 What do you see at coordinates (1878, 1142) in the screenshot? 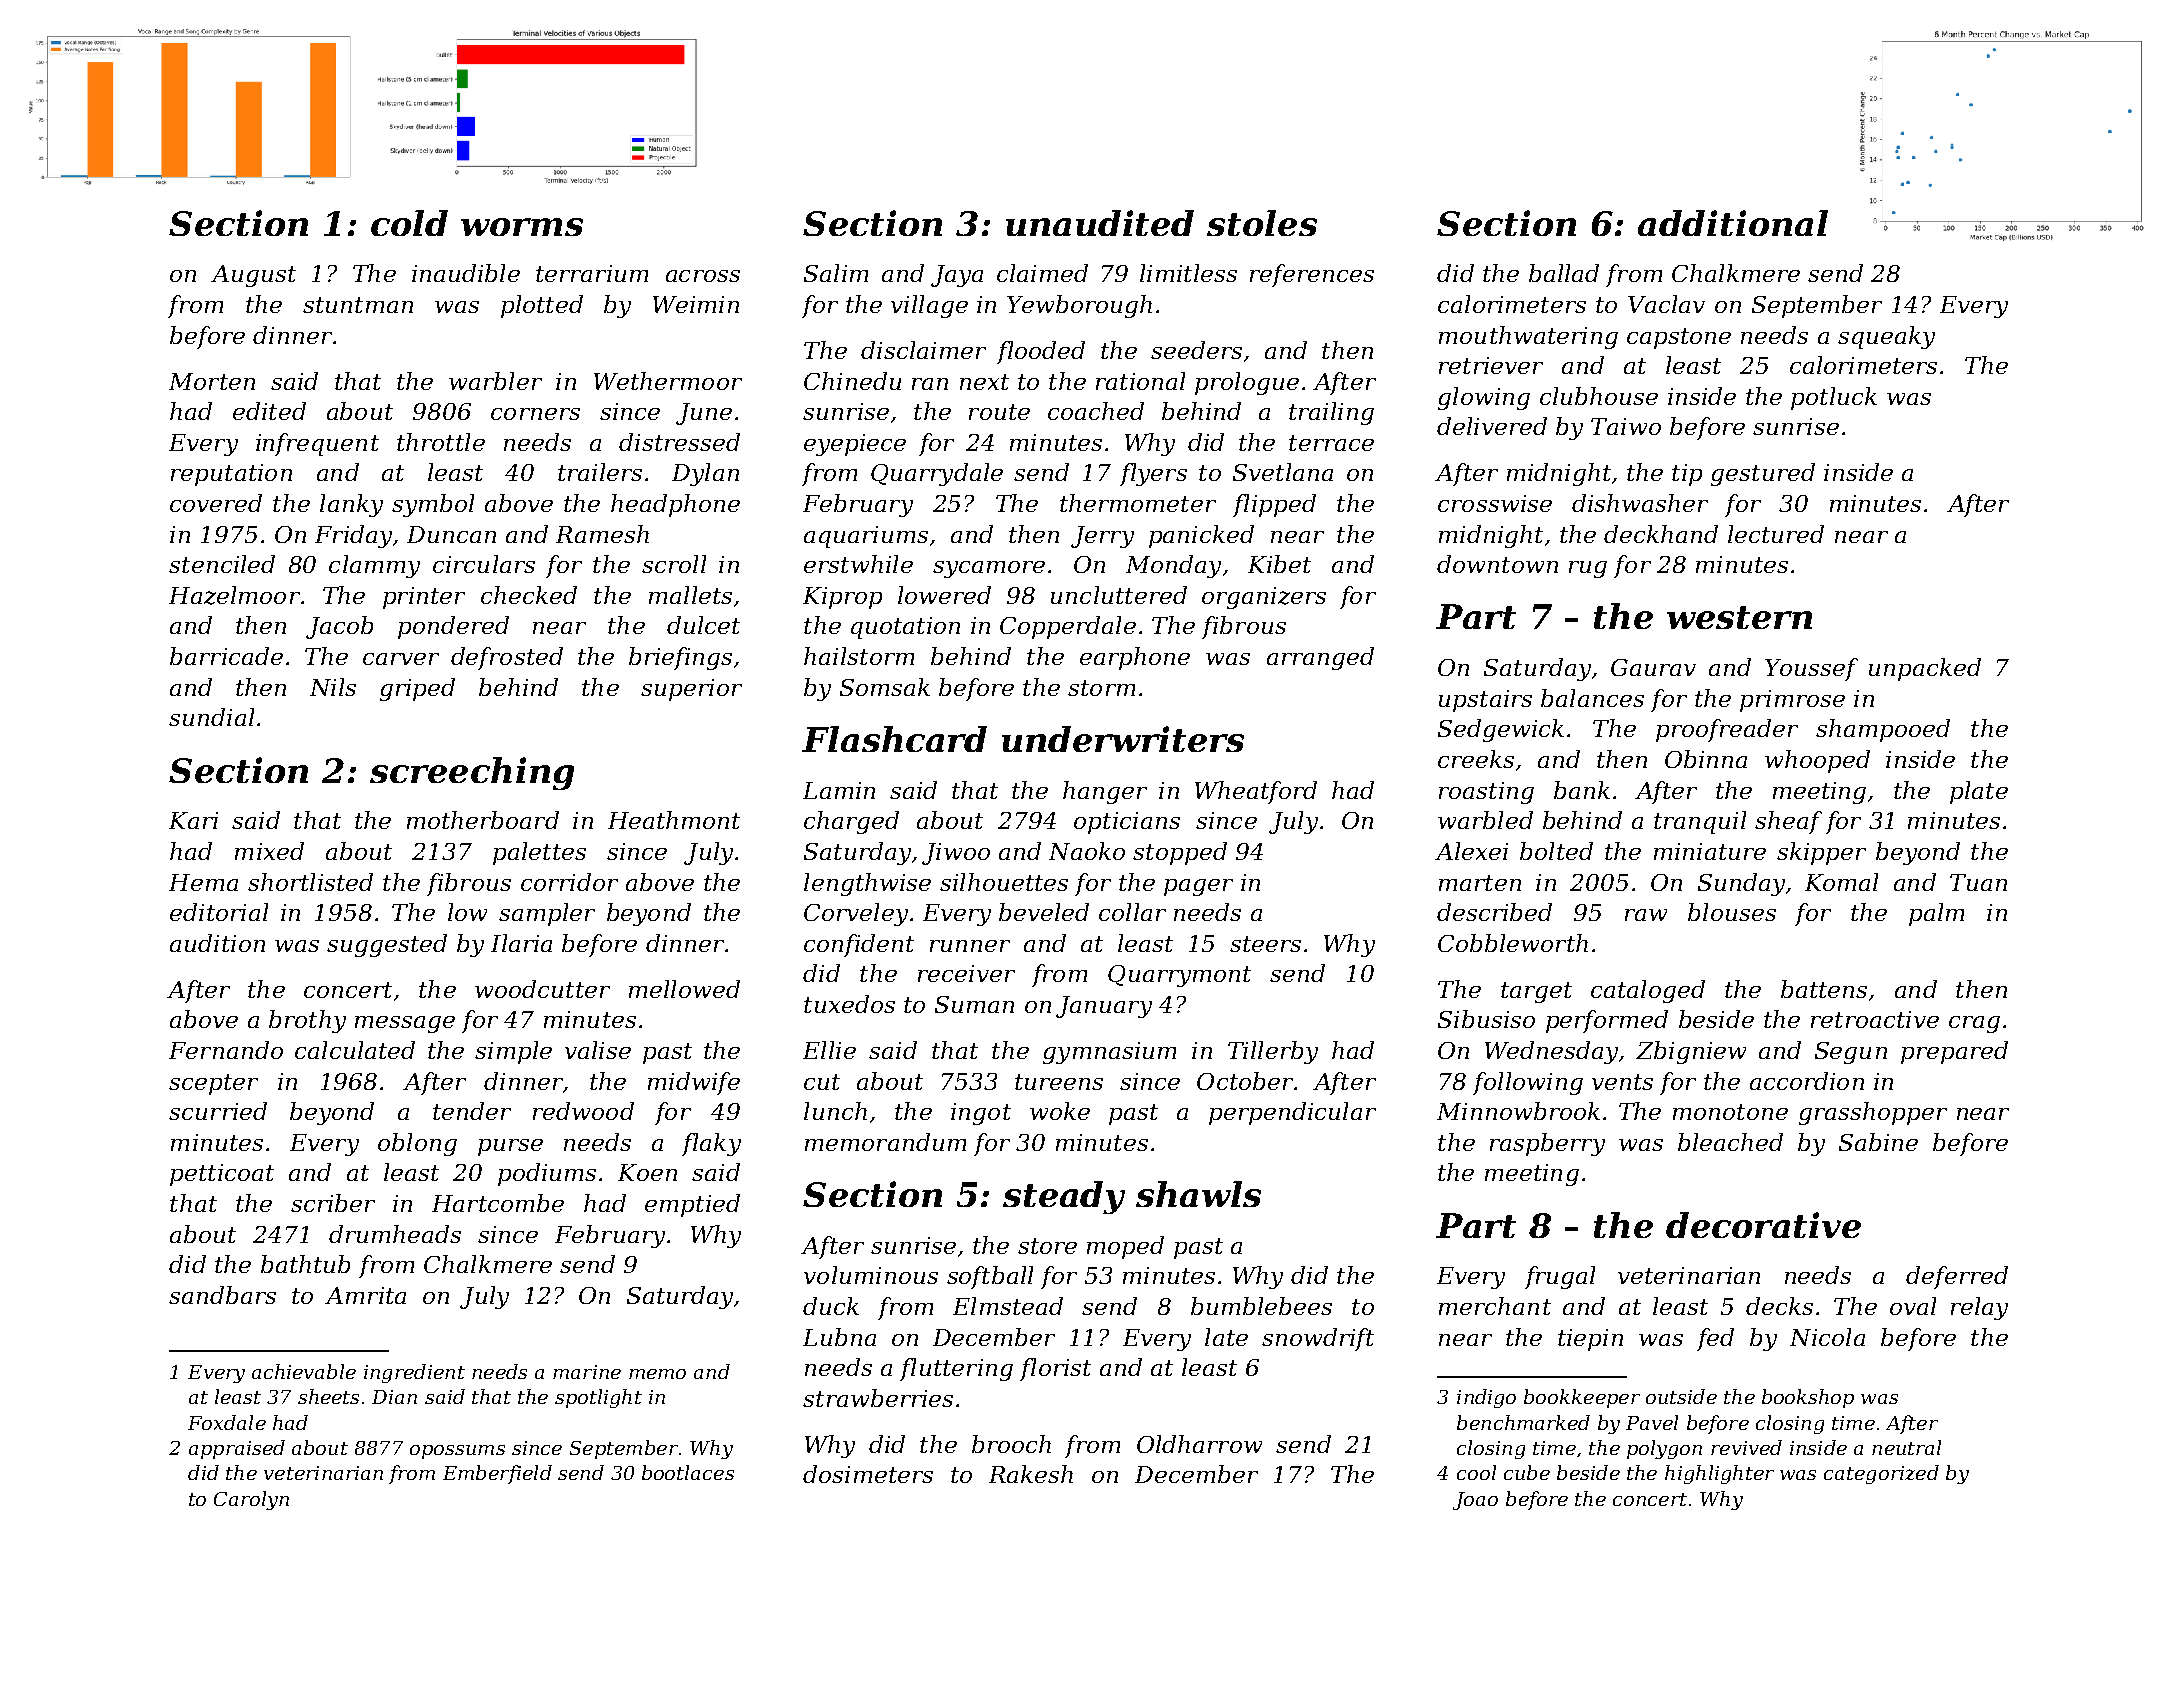
I see `Sabine` at bounding box center [1878, 1142].
